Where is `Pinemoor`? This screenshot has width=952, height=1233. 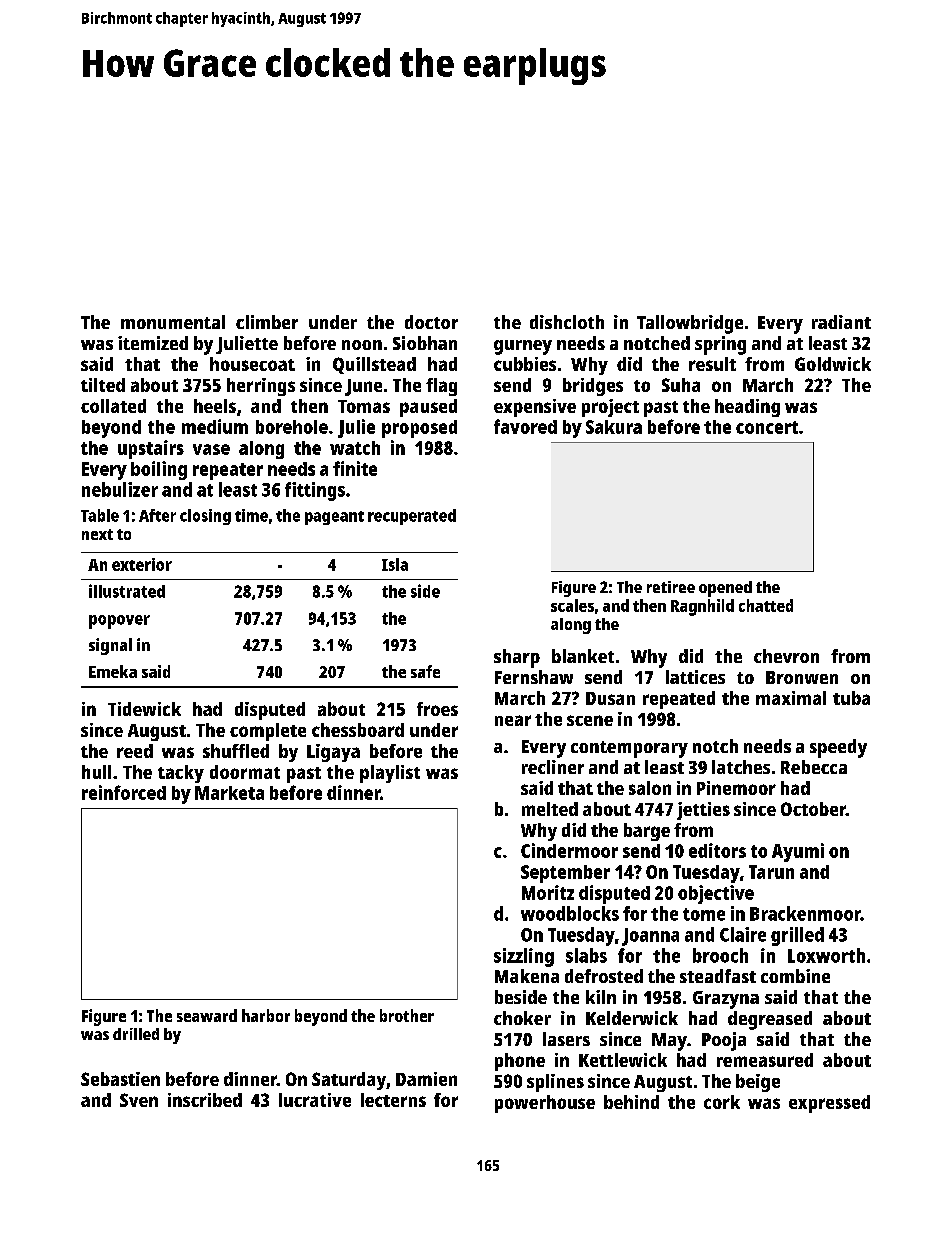
Pinemoor is located at coordinates (736, 788).
